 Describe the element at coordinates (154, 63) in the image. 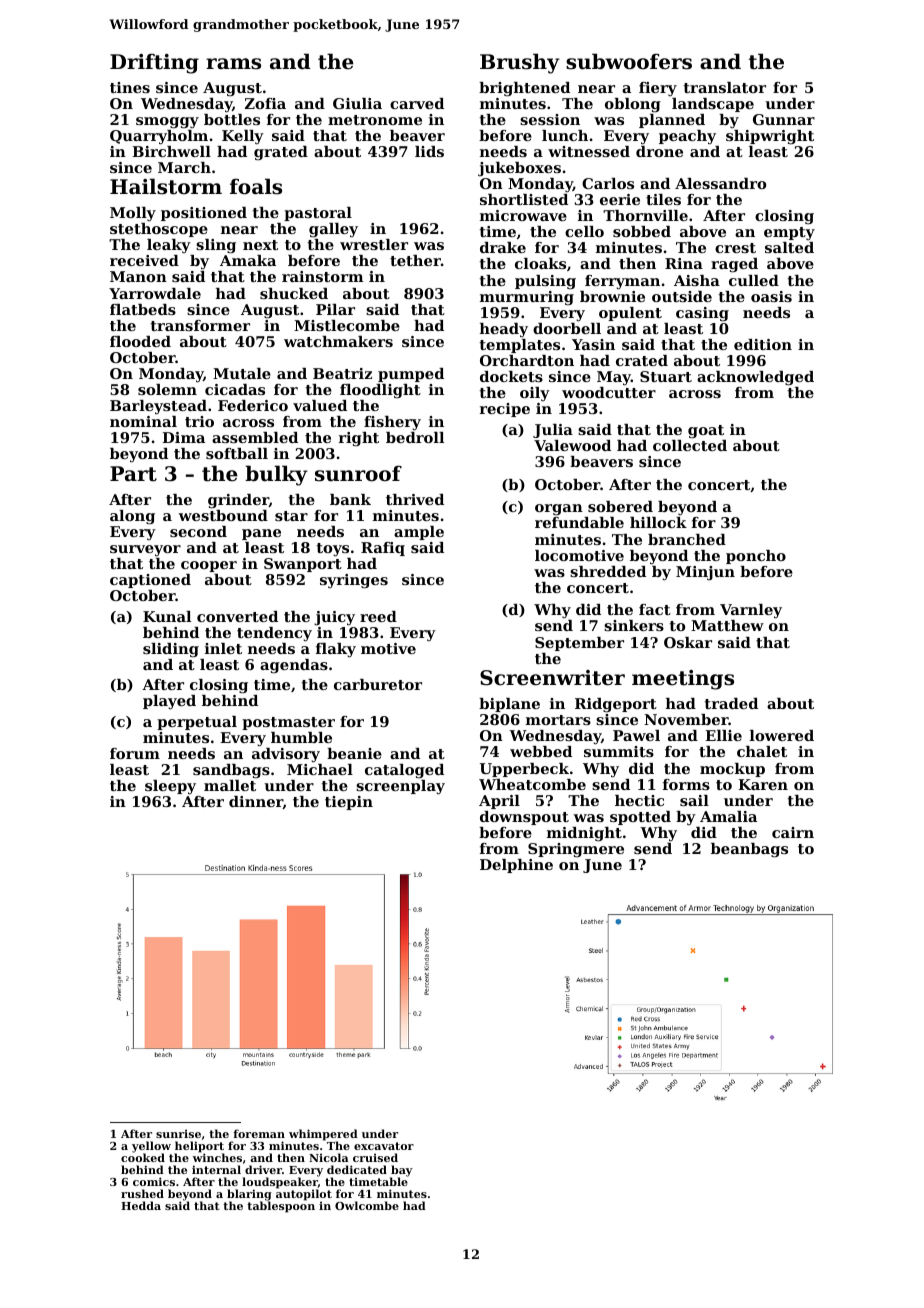

I see `Drifting` at that location.
